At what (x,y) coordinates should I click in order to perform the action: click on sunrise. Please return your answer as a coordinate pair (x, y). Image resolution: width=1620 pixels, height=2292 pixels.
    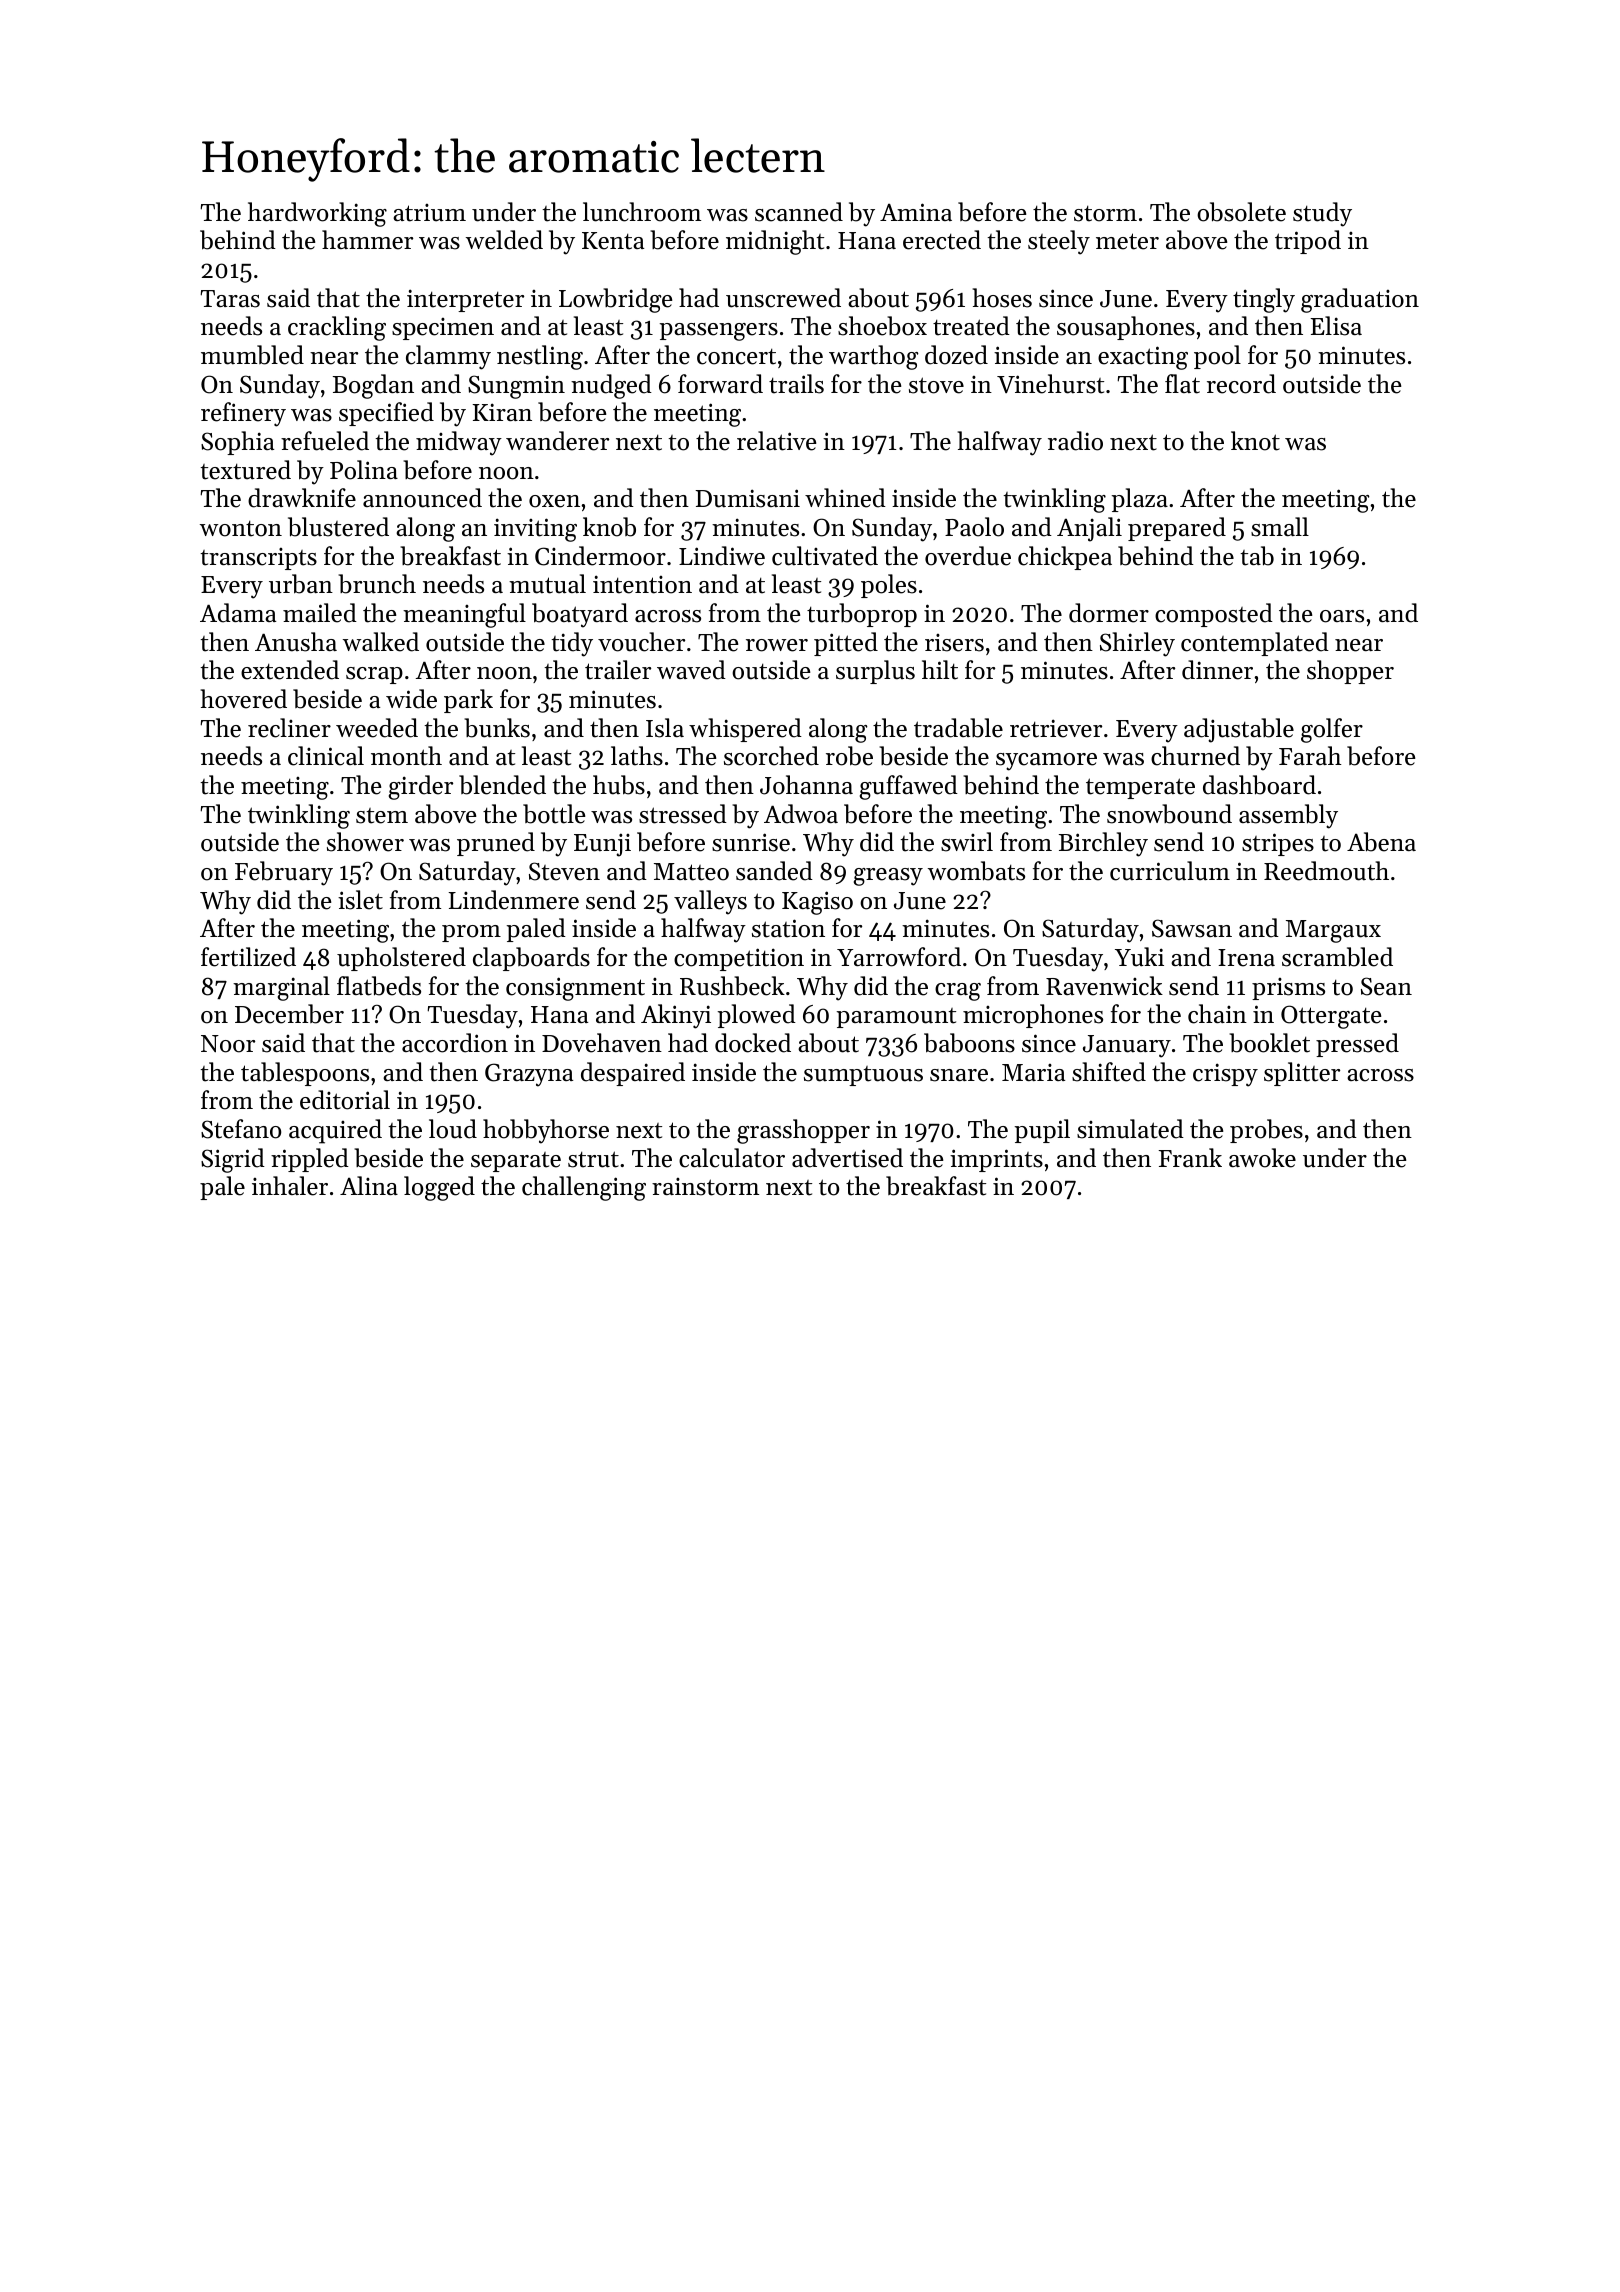
    Looking at the image, I should click on (751, 842).
